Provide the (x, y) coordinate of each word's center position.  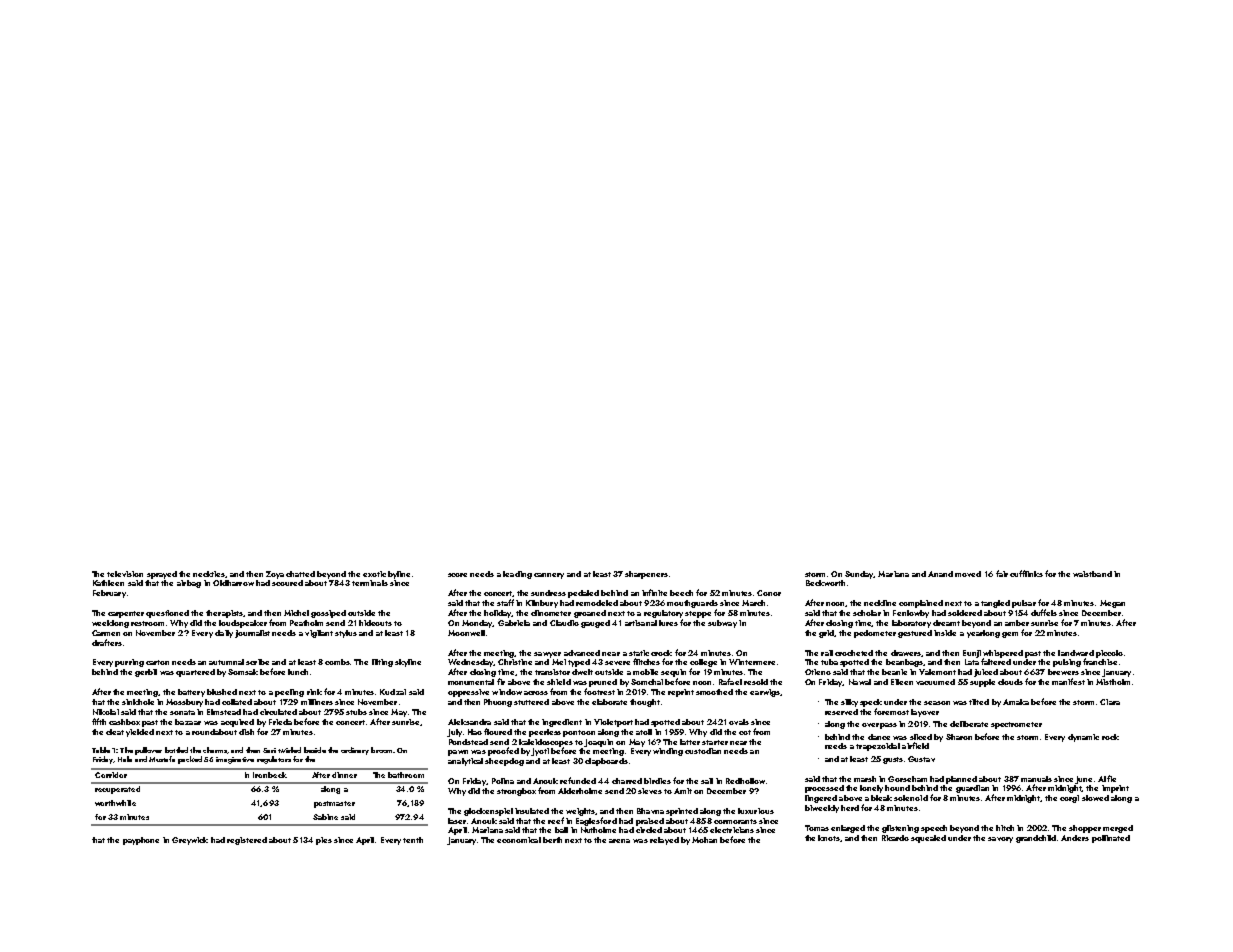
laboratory (911, 624)
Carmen (106, 633)
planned (961, 780)
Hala (125, 759)
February (109, 594)
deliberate (969, 724)
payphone (141, 841)
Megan (1112, 604)
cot (745, 732)
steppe (698, 614)
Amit (683, 791)
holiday (498, 614)
